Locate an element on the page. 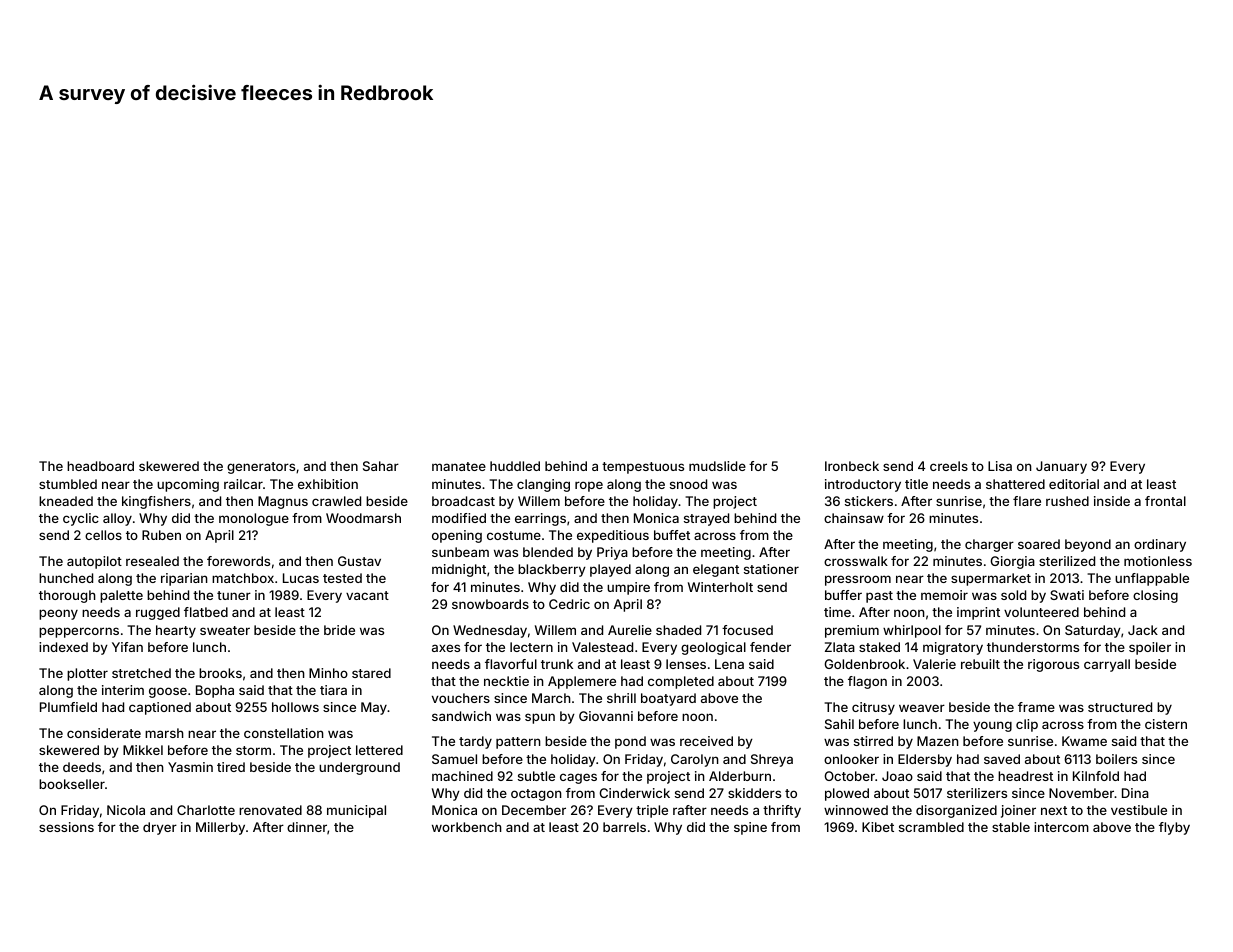 The width and height of the page is (1233, 952). flare is located at coordinates (1027, 501).
